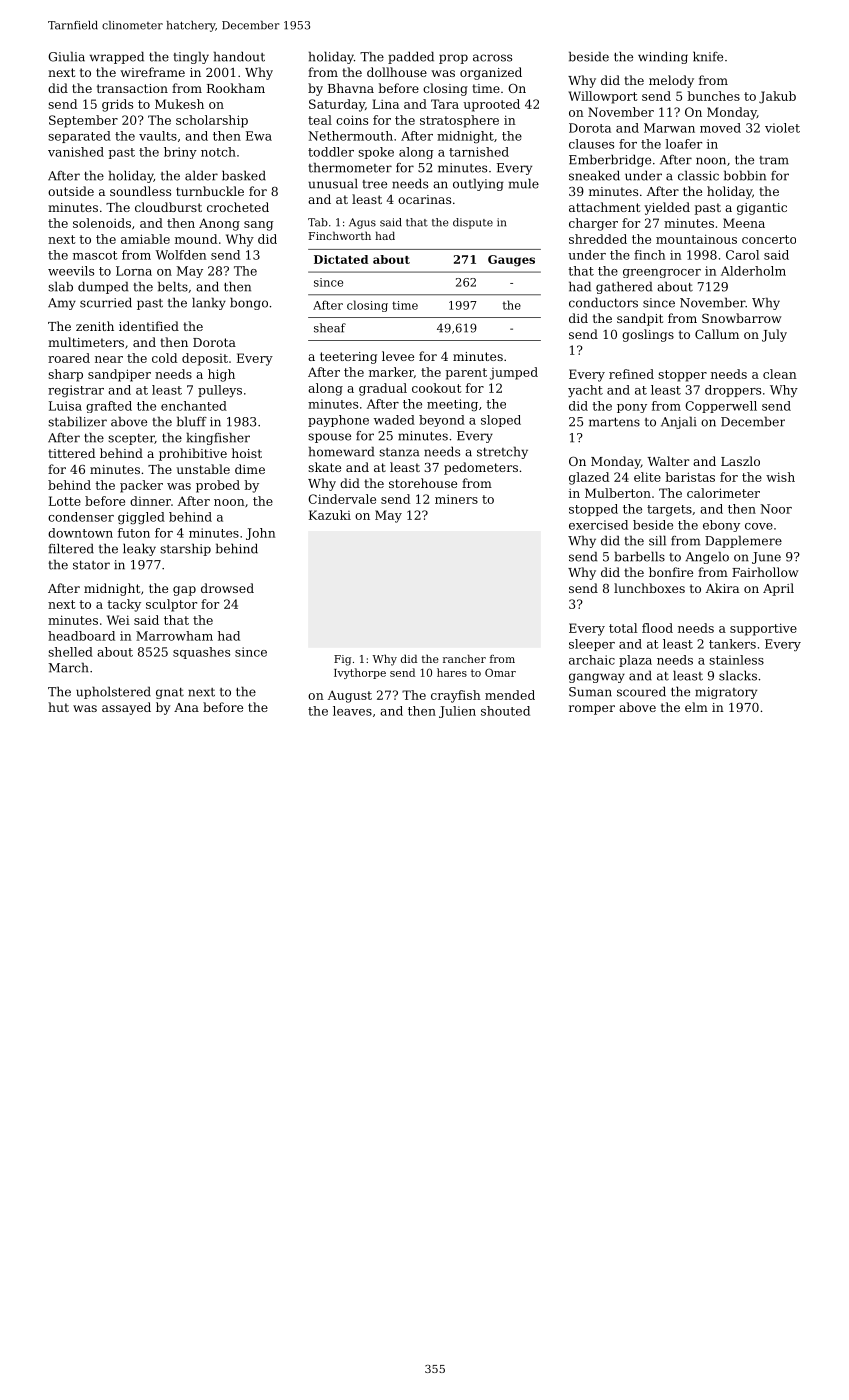 The height and width of the screenshot is (1400, 849). What do you see at coordinates (603, 302) in the screenshot?
I see `conductors` at bounding box center [603, 302].
